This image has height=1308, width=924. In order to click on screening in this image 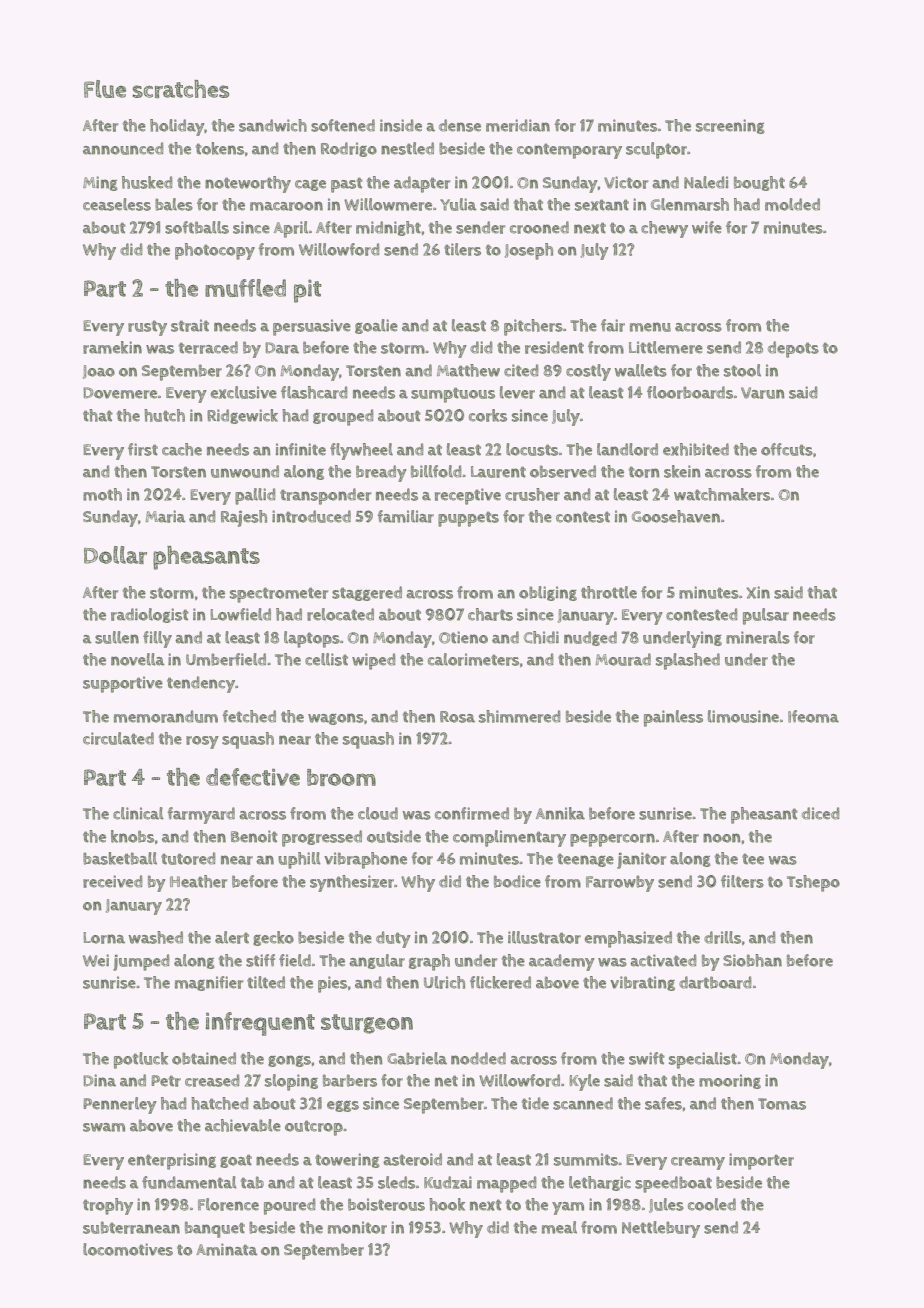, I will do `click(730, 126)`.
